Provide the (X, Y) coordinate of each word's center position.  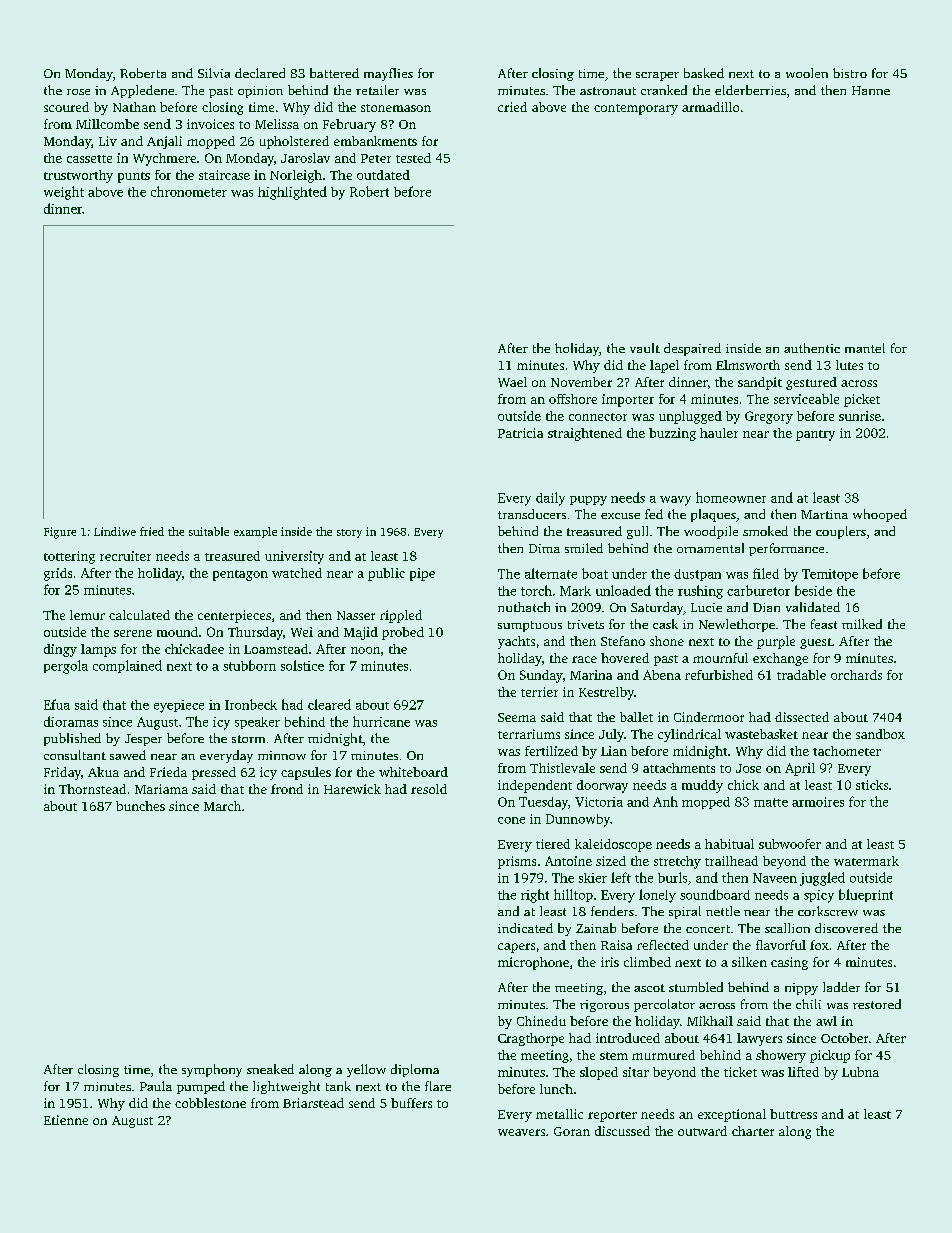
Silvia (214, 73)
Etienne (66, 1120)
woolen (807, 73)
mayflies (388, 74)
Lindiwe (115, 531)
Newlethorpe (737, 625)
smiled (584, 548)
